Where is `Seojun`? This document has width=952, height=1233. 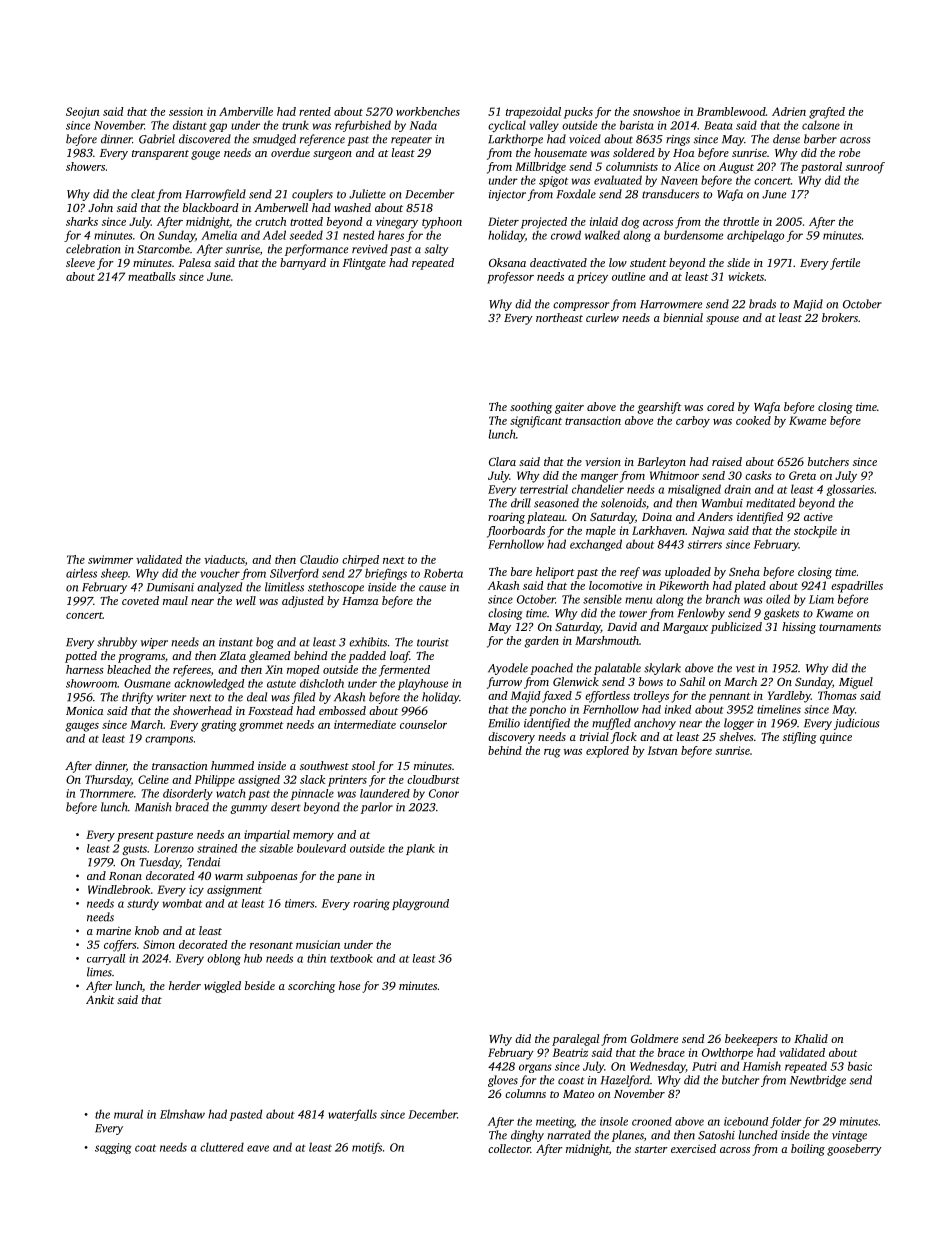
Seojun is located at coordinates (83, 113).
